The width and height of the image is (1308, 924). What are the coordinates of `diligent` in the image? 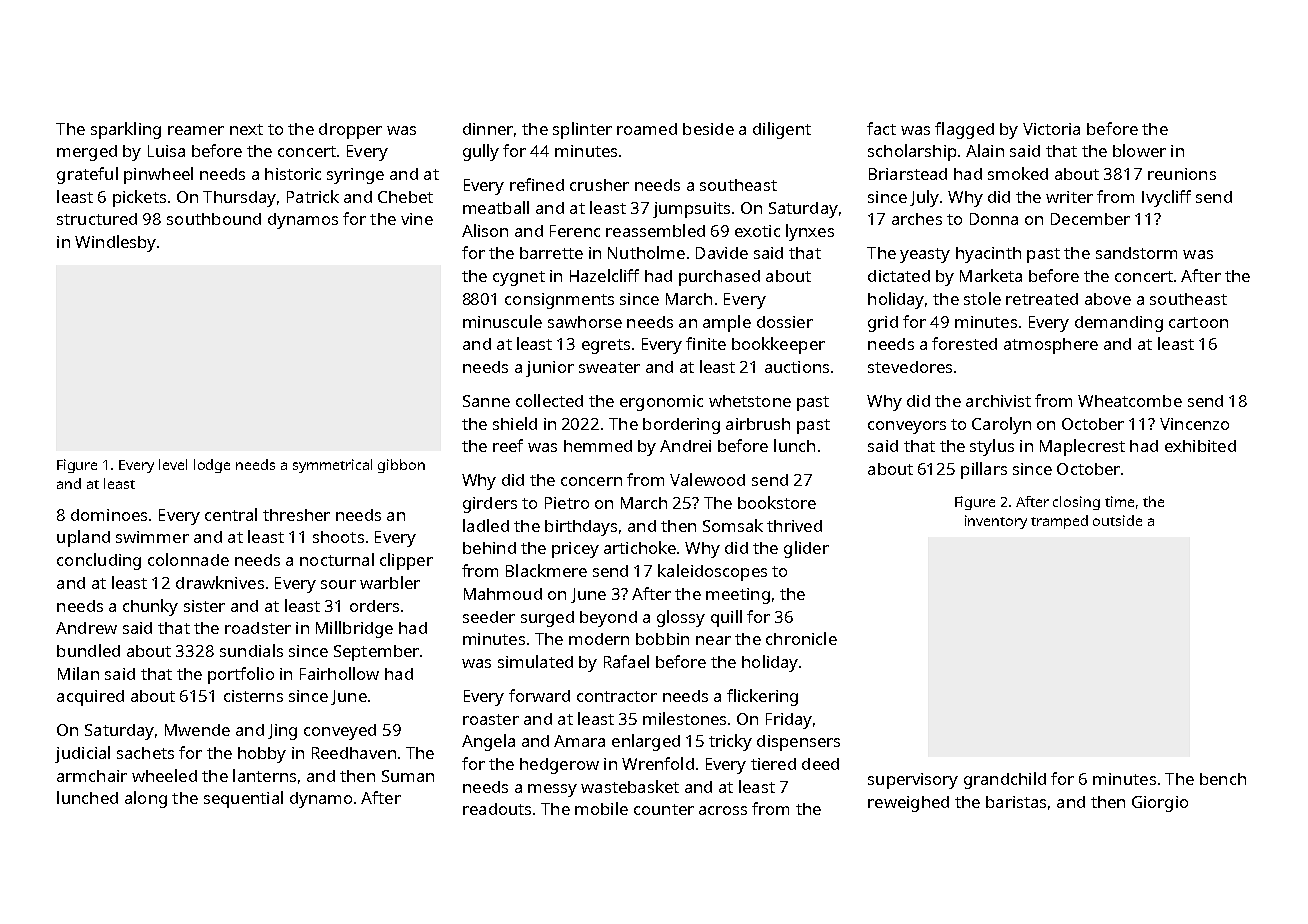 It's located at (782, 130).
